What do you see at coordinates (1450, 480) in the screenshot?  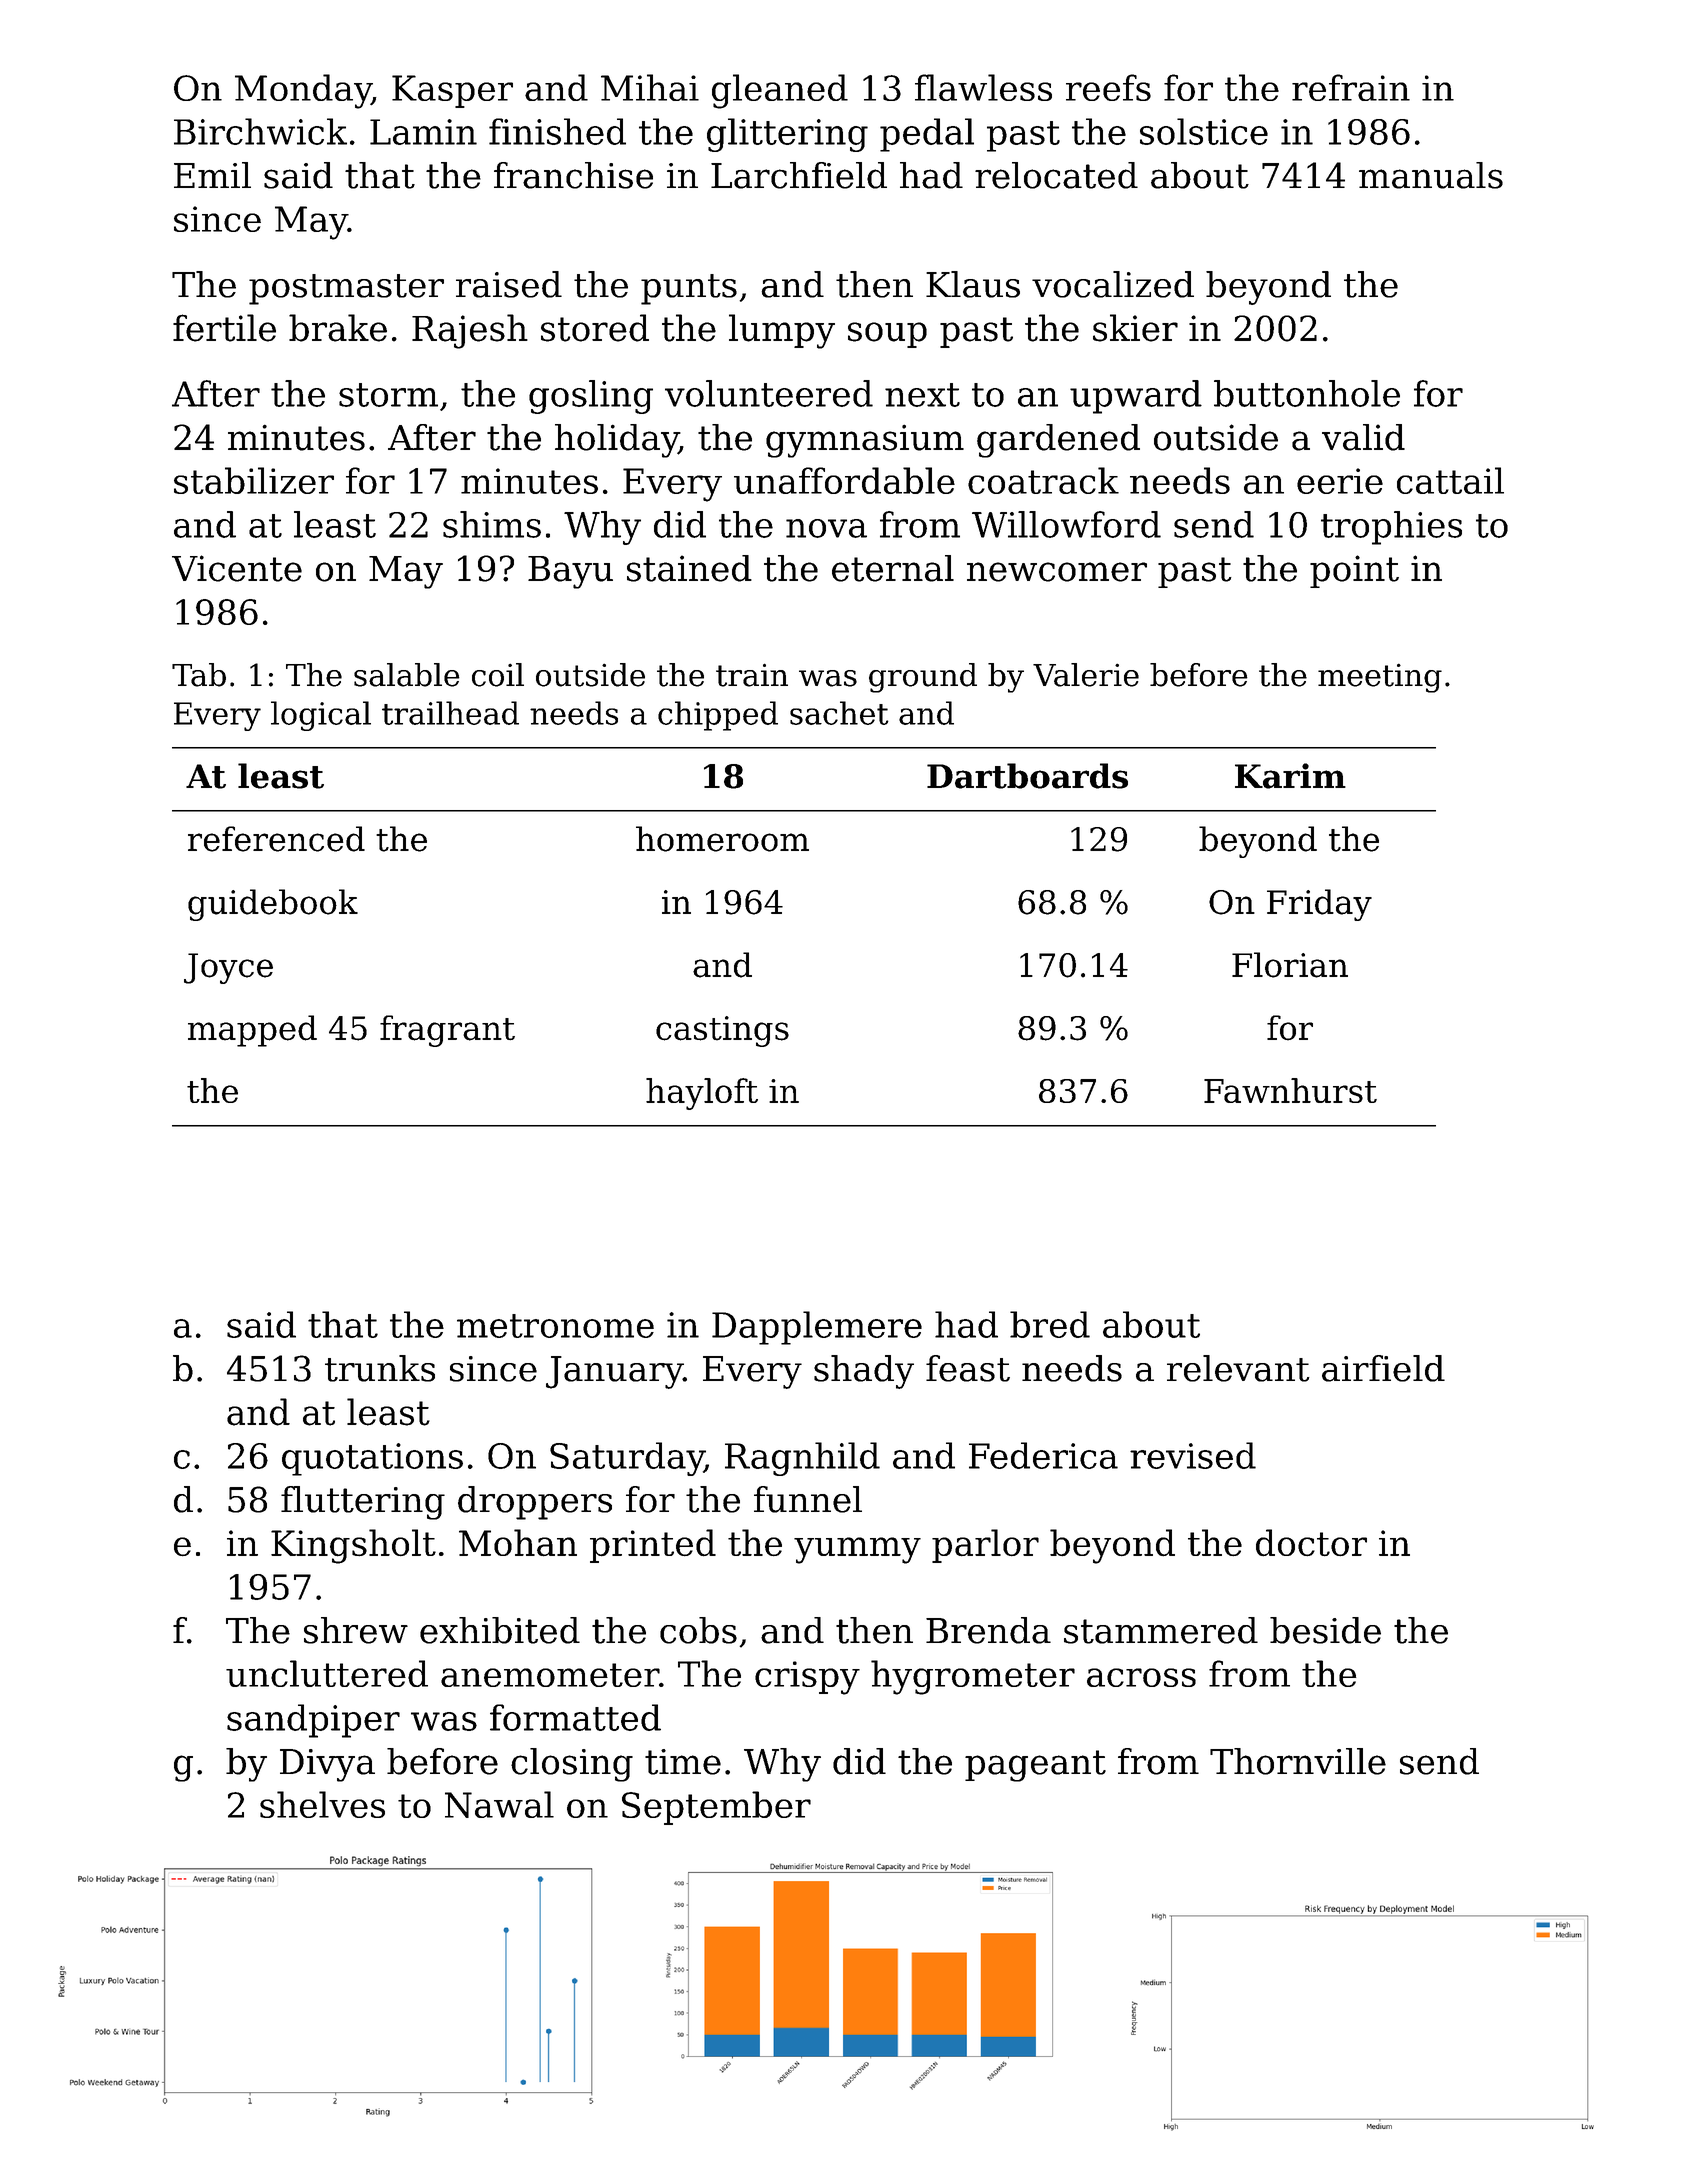 I see `cattail` at bounding box center [1450, 480].
